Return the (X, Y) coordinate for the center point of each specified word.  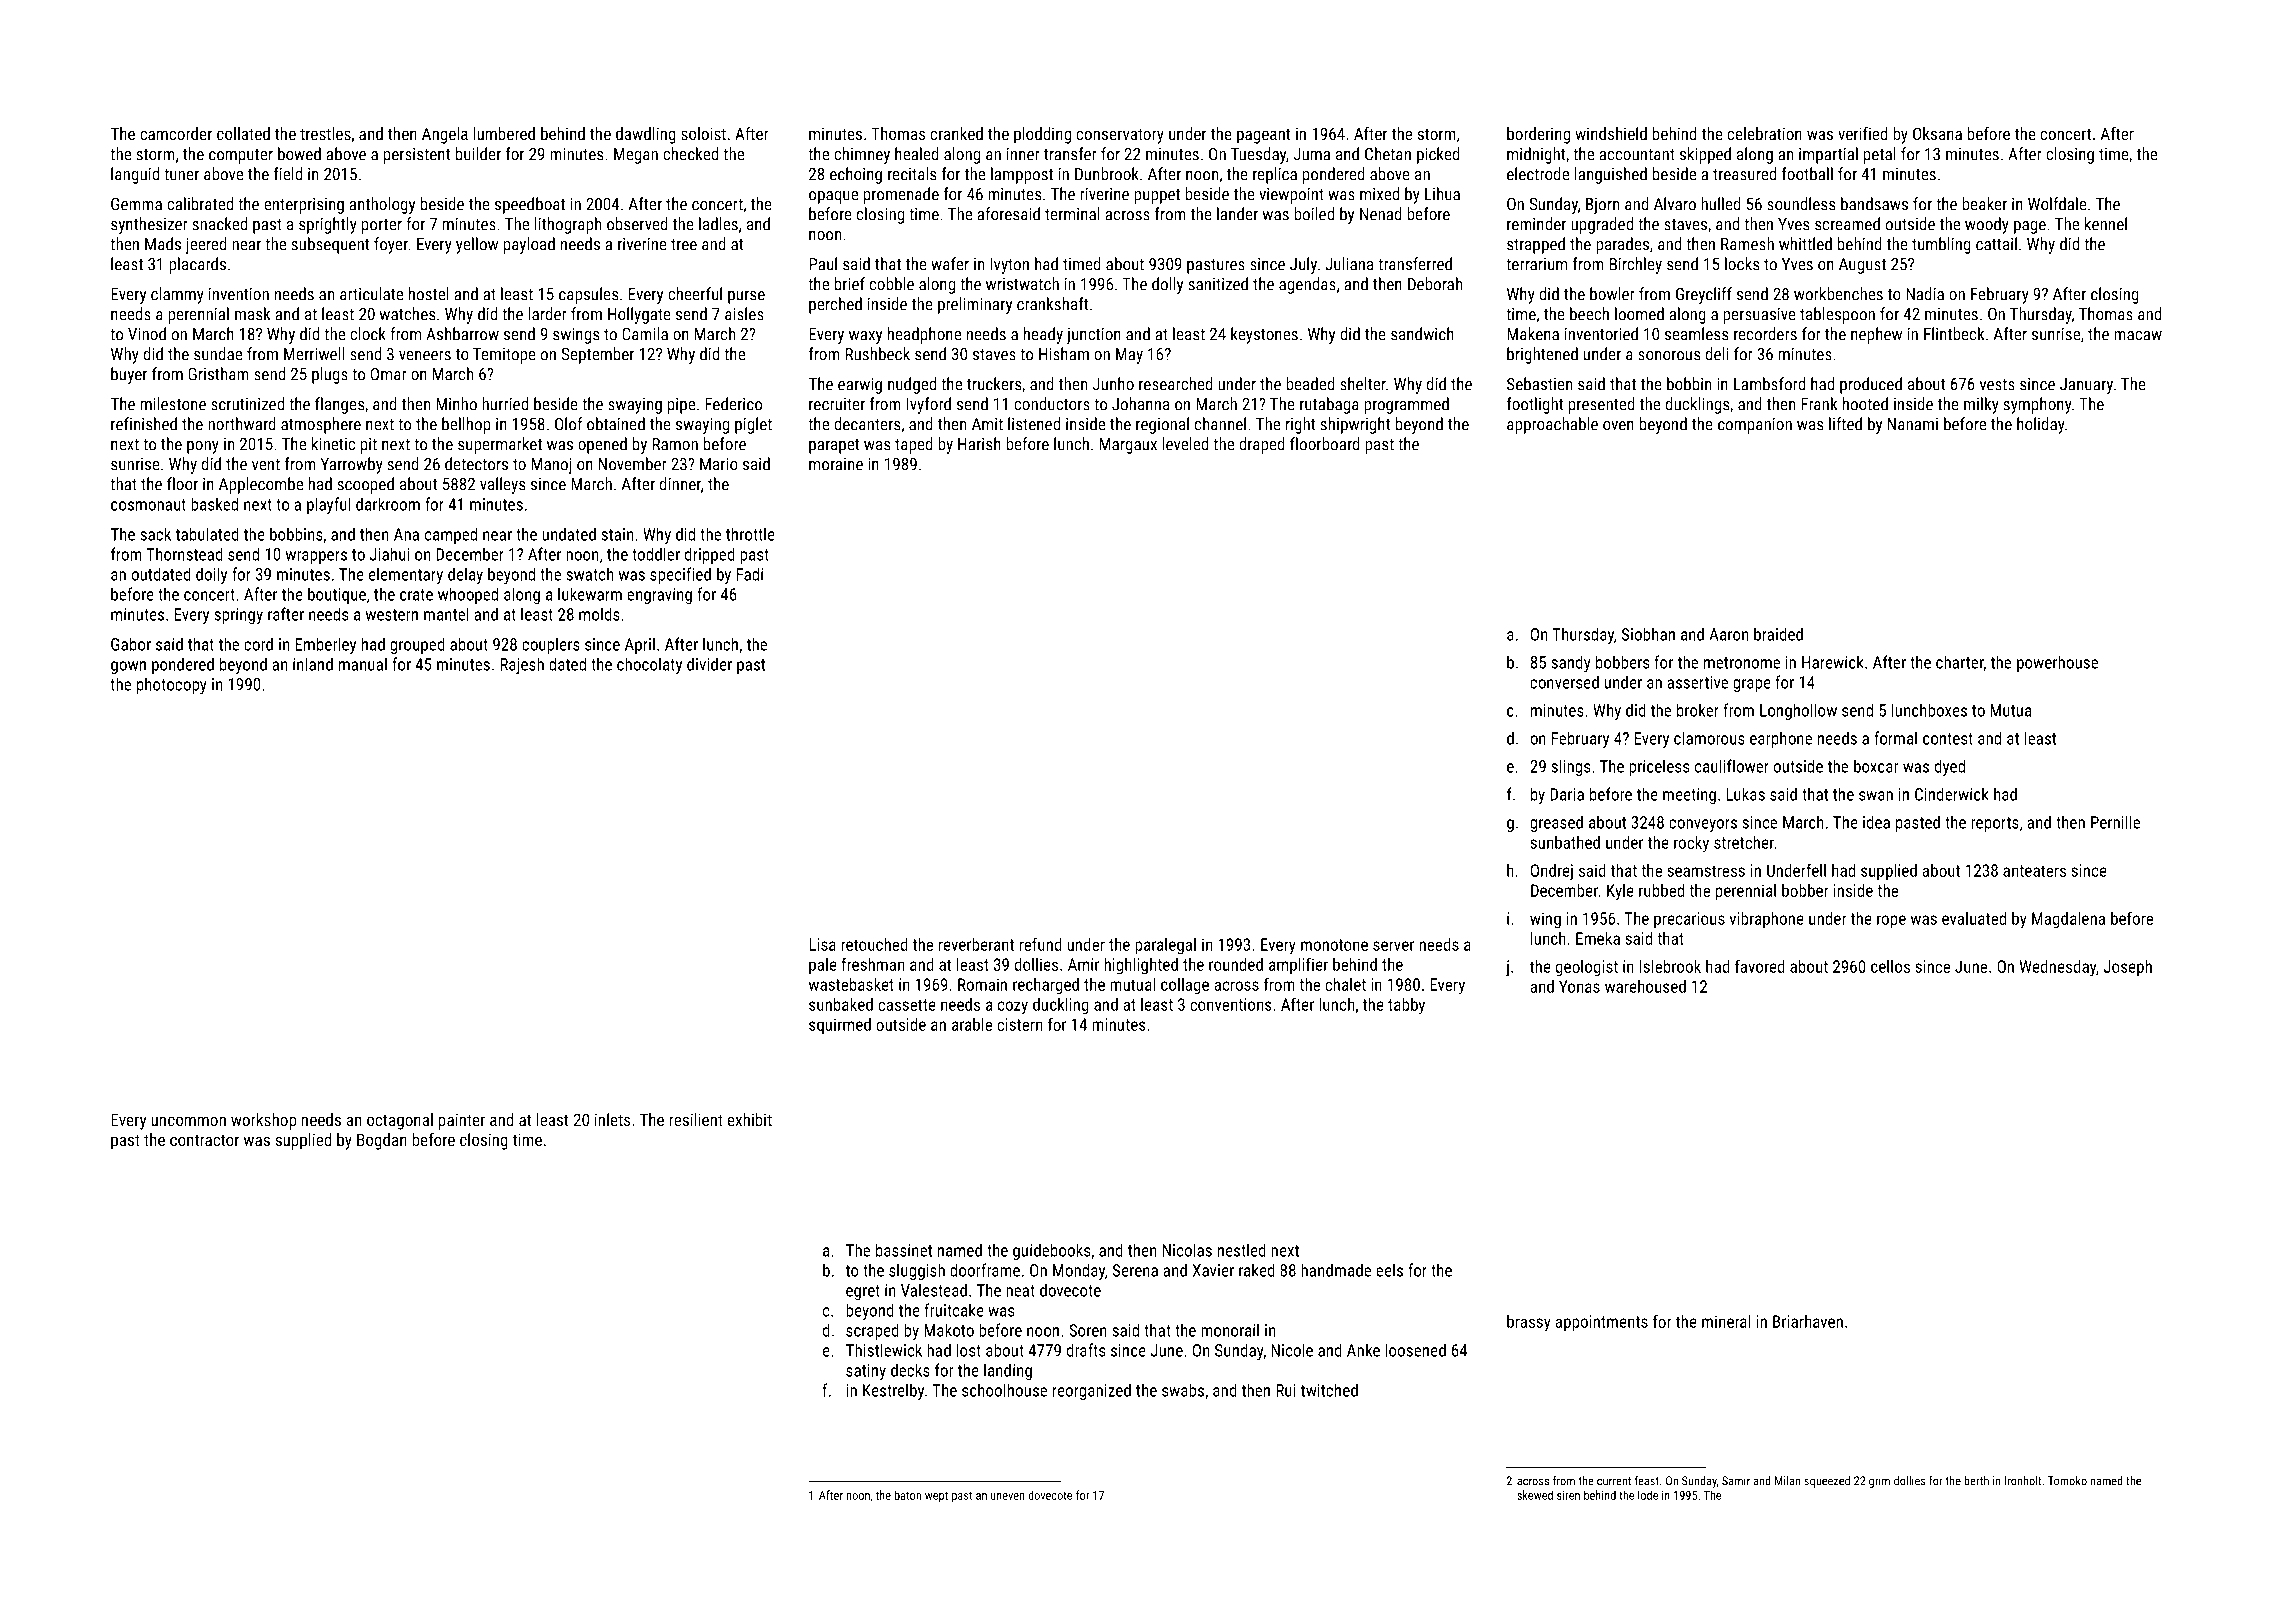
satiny (866, 1372)
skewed (1535, 1495)
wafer (950, 264)
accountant (1637, 155)
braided (1778, 634)
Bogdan (382, 1141)
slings (1570, 767)
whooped (468, 595)
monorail (1230, 1330)
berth (1976, 1481)
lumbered (504, 133)
